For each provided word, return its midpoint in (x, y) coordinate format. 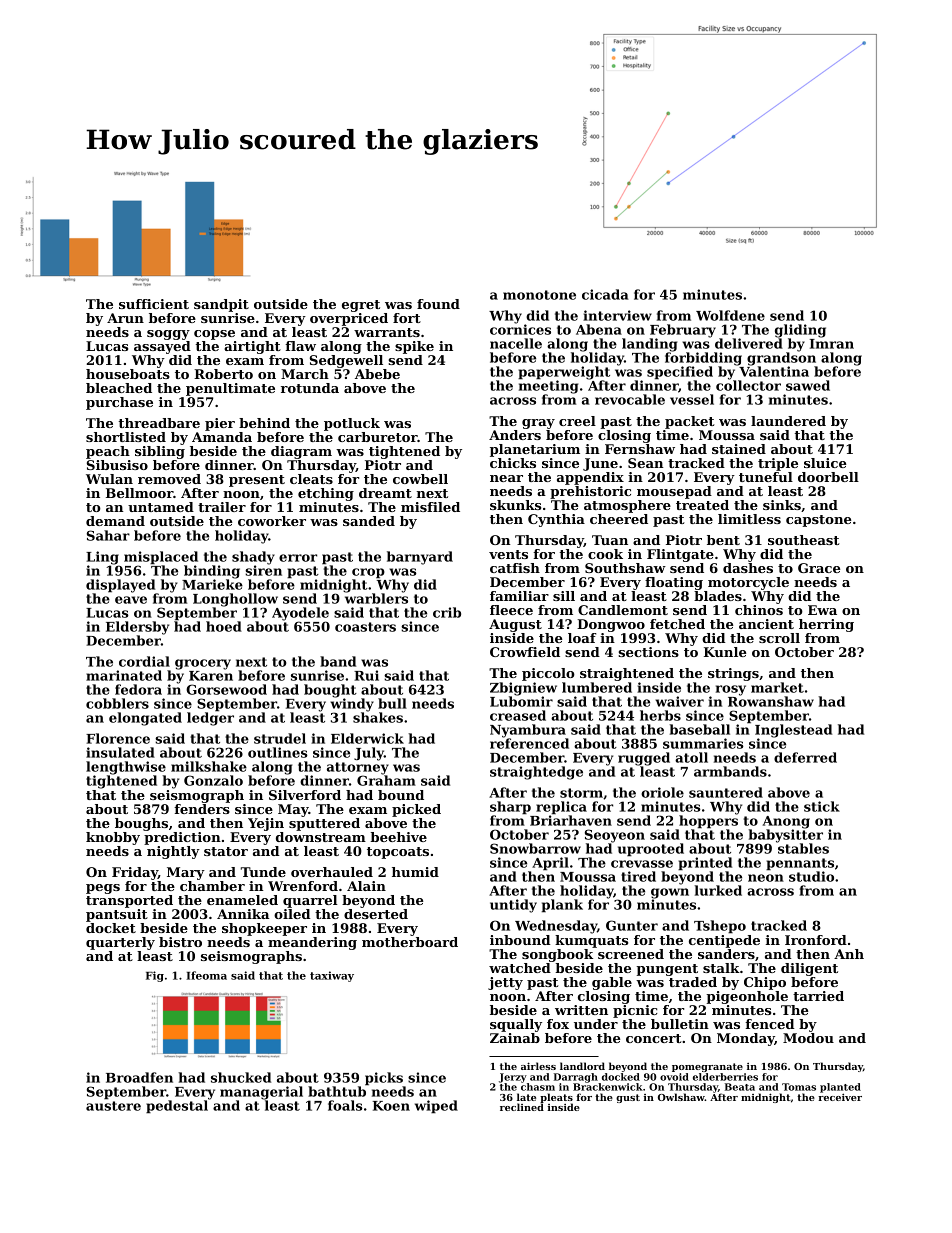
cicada (605, 294)
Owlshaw (681, 1097)
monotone (539, 295)
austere (113, 1106)
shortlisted (126, 437)
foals (345, 1105)
